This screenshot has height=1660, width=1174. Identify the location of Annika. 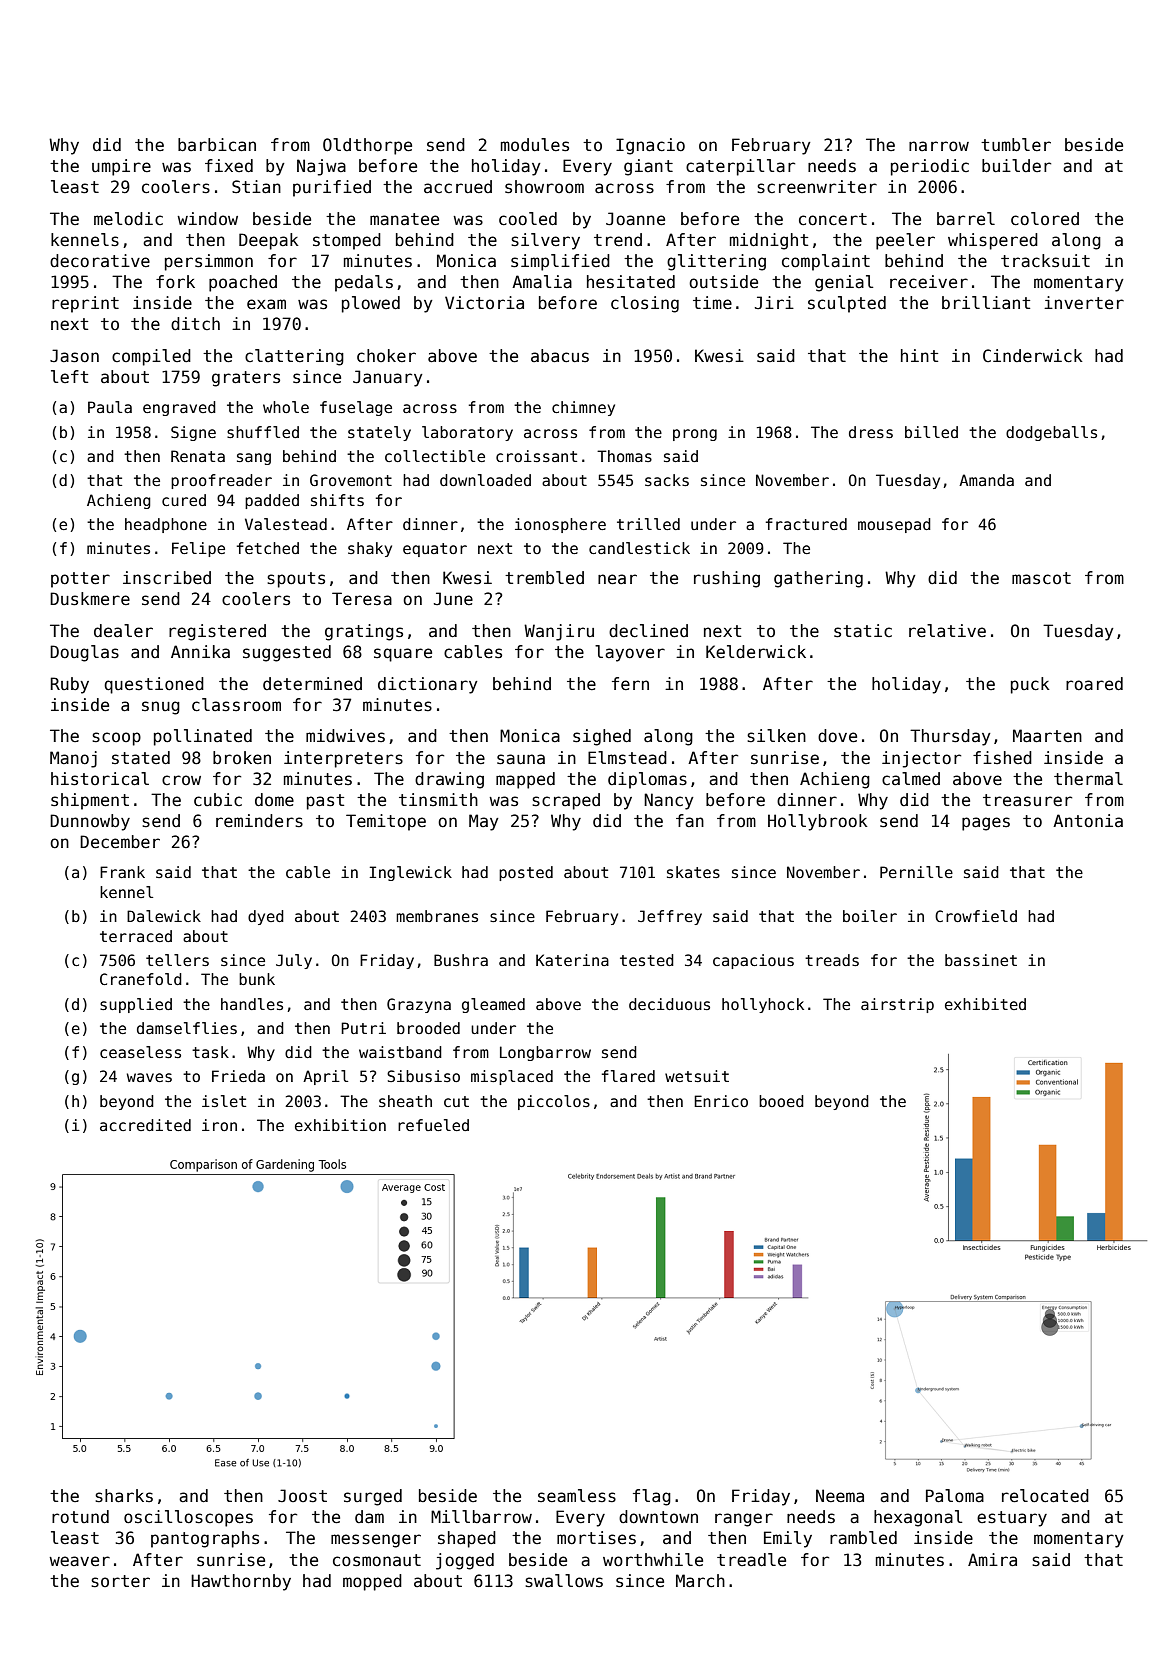
(200, 652).
